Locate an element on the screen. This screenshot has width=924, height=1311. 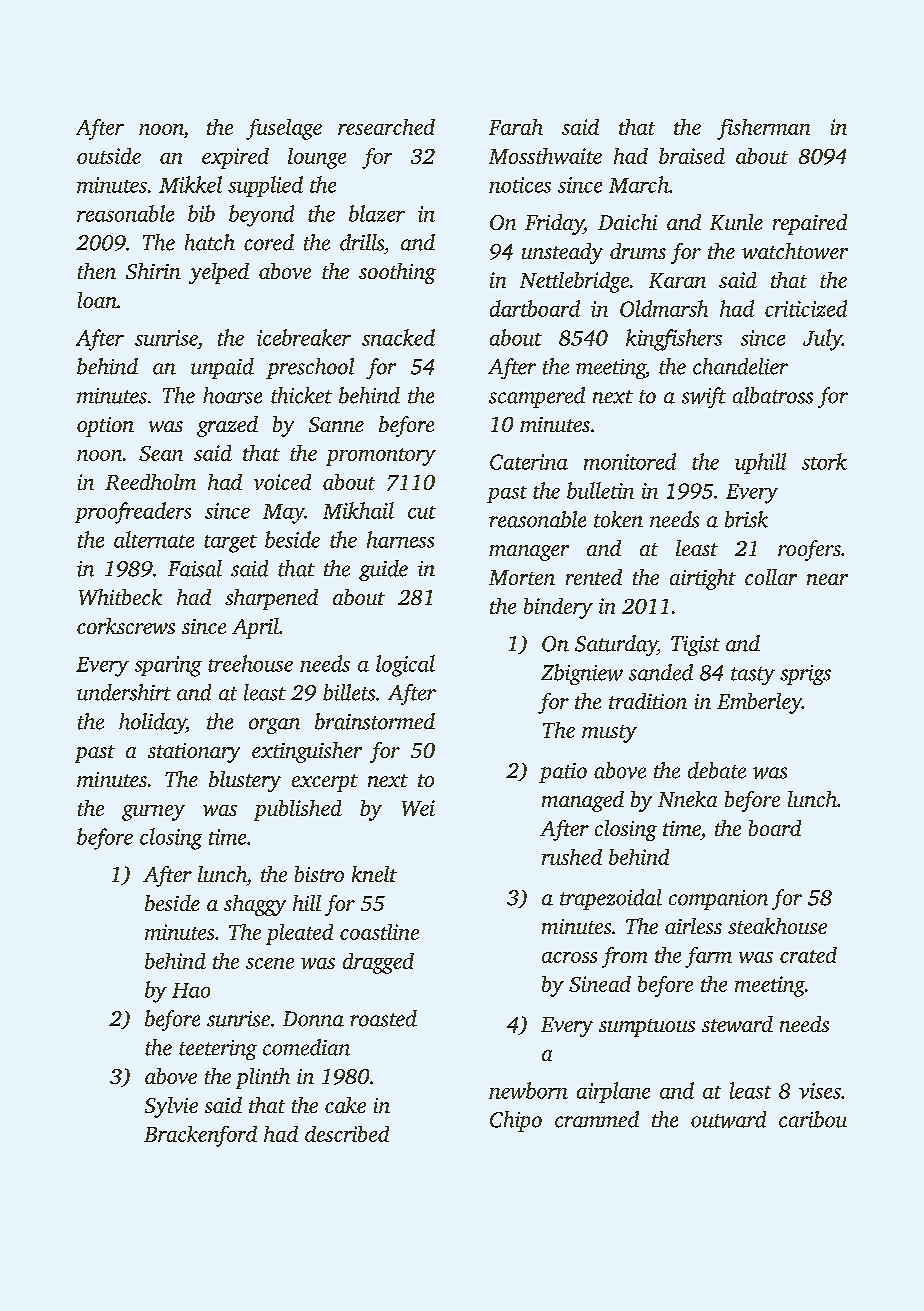
debate is located at coordinates (717, 770).
